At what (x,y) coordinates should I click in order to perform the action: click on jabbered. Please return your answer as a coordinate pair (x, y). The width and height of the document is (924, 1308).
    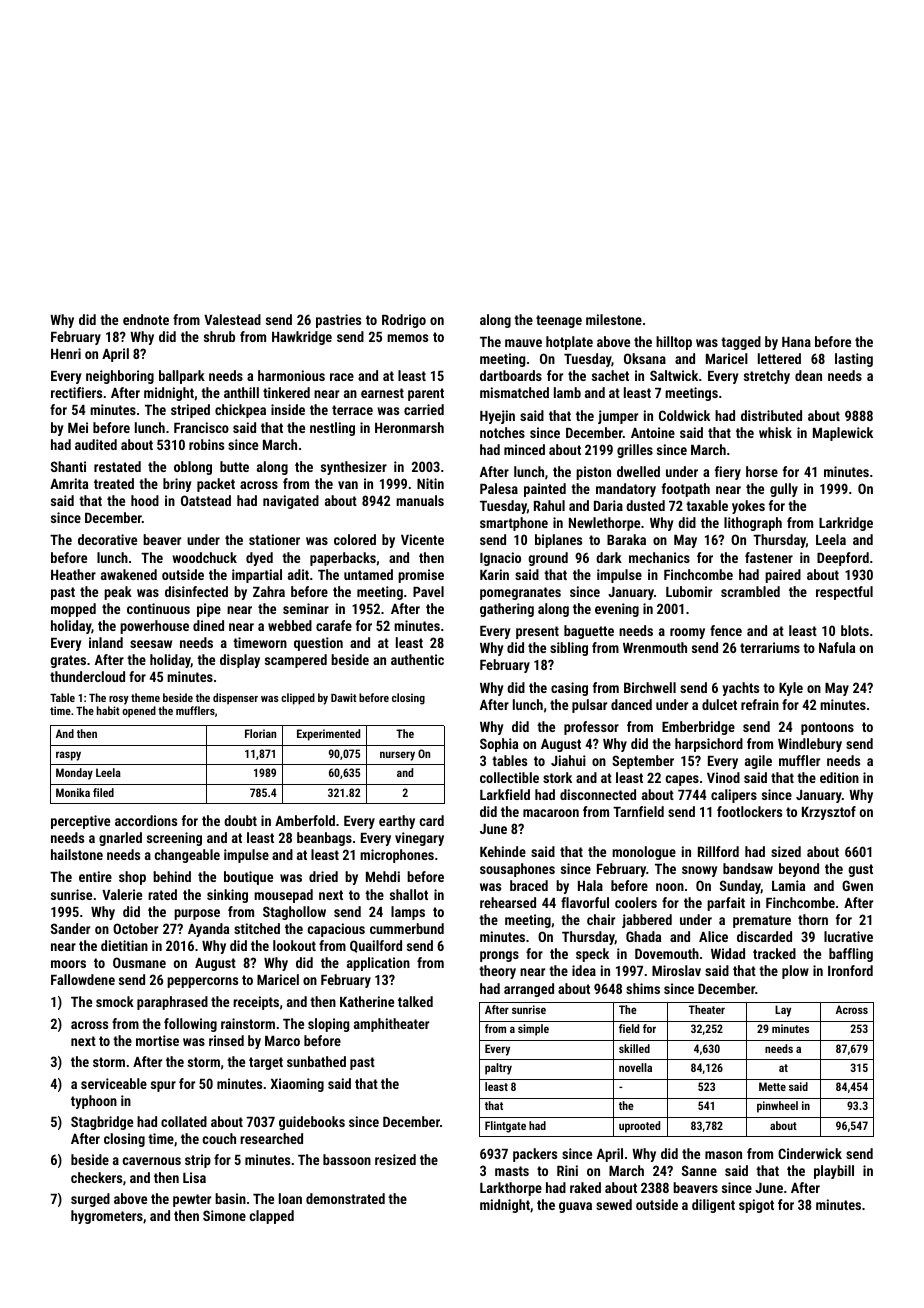
    Looking at the image, I should click on (647, 921).
